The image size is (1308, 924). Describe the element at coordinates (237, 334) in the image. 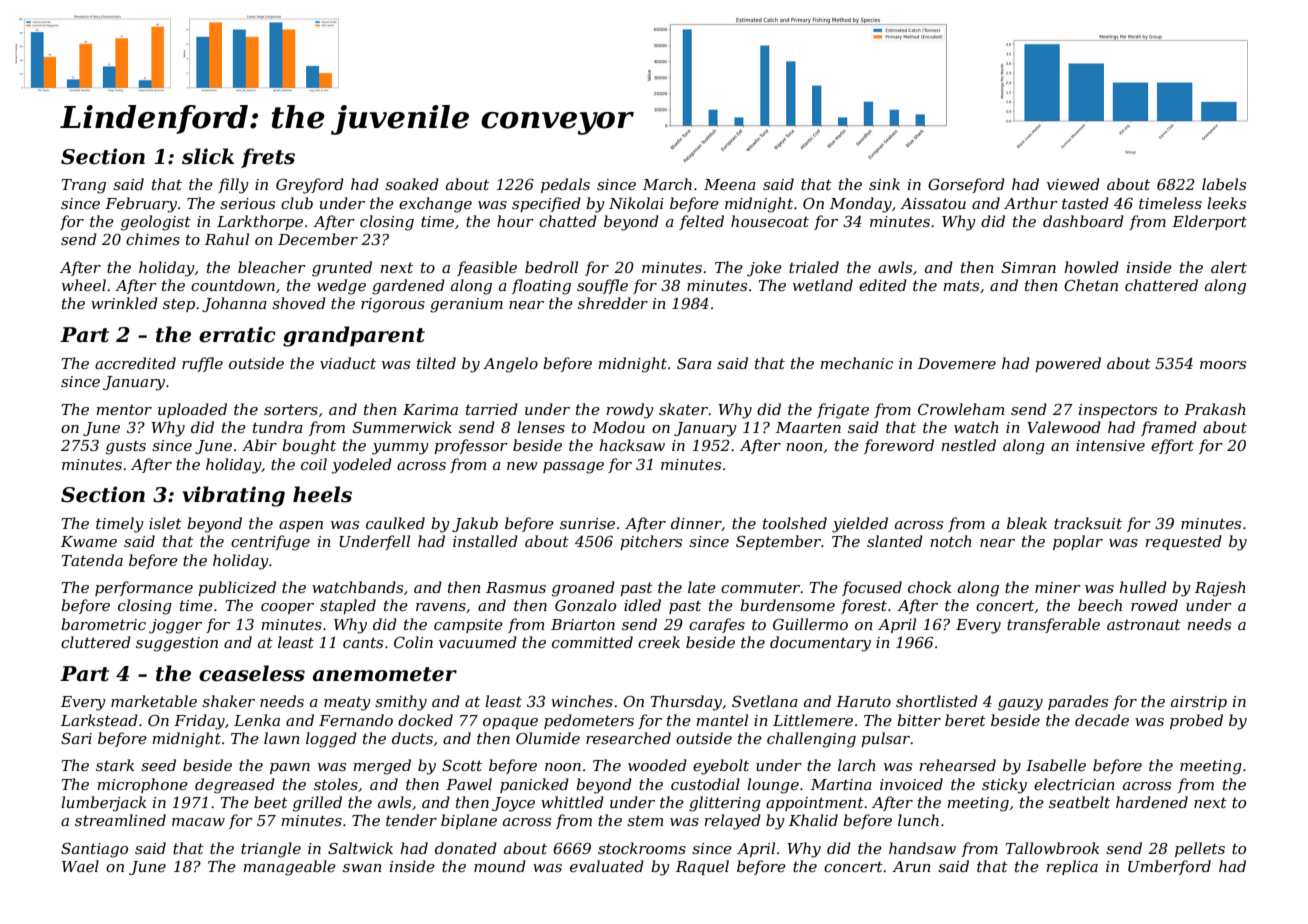

I see `erratic` at that location.
